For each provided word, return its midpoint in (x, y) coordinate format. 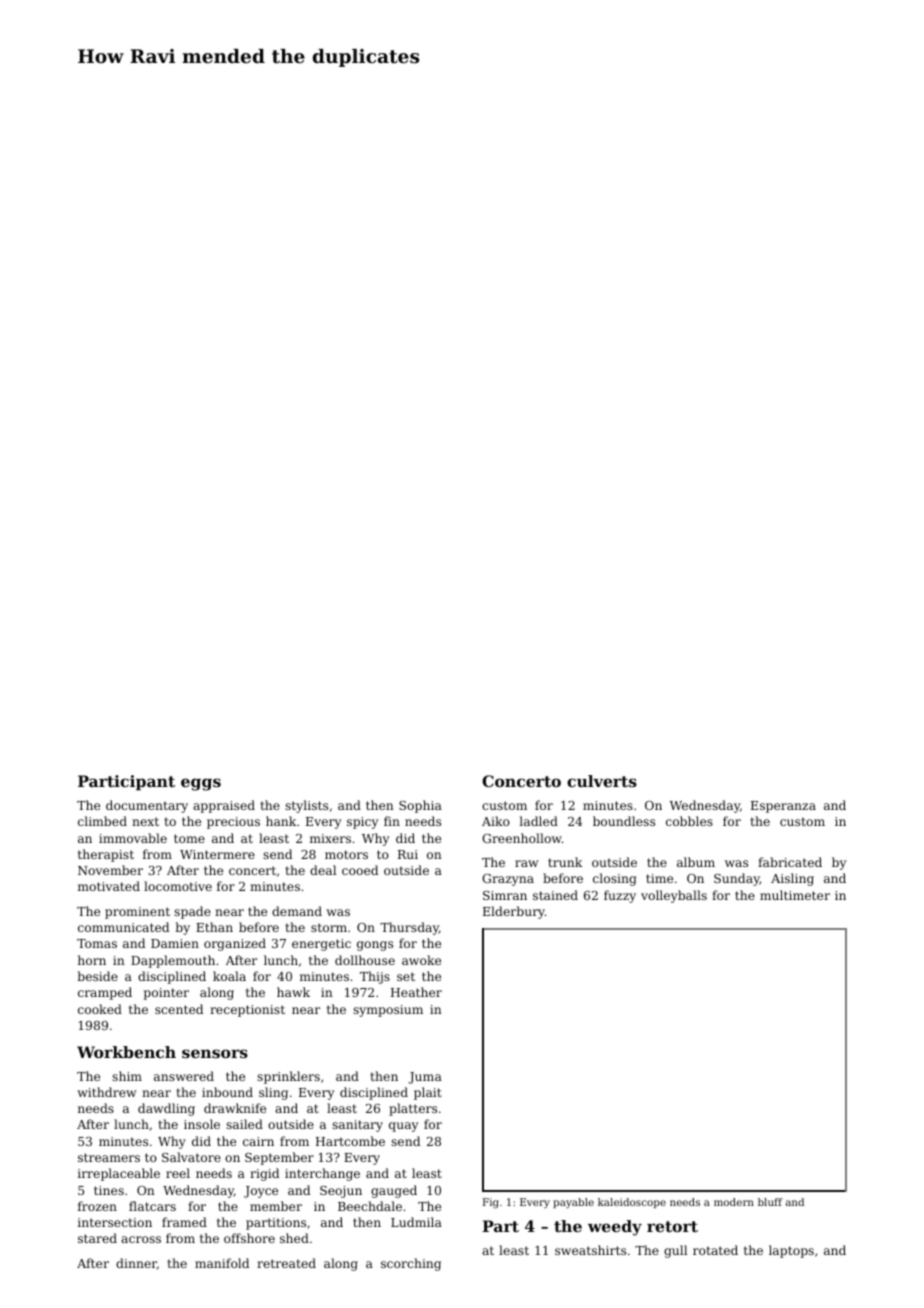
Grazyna (508, 880)
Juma (425, 1078)
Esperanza (783, 807)
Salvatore (191, 1157)
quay (403, 1127)
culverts (602, 781)
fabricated (790, 862)
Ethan (214, 927)
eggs (201, 784)
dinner (136, 1263)
